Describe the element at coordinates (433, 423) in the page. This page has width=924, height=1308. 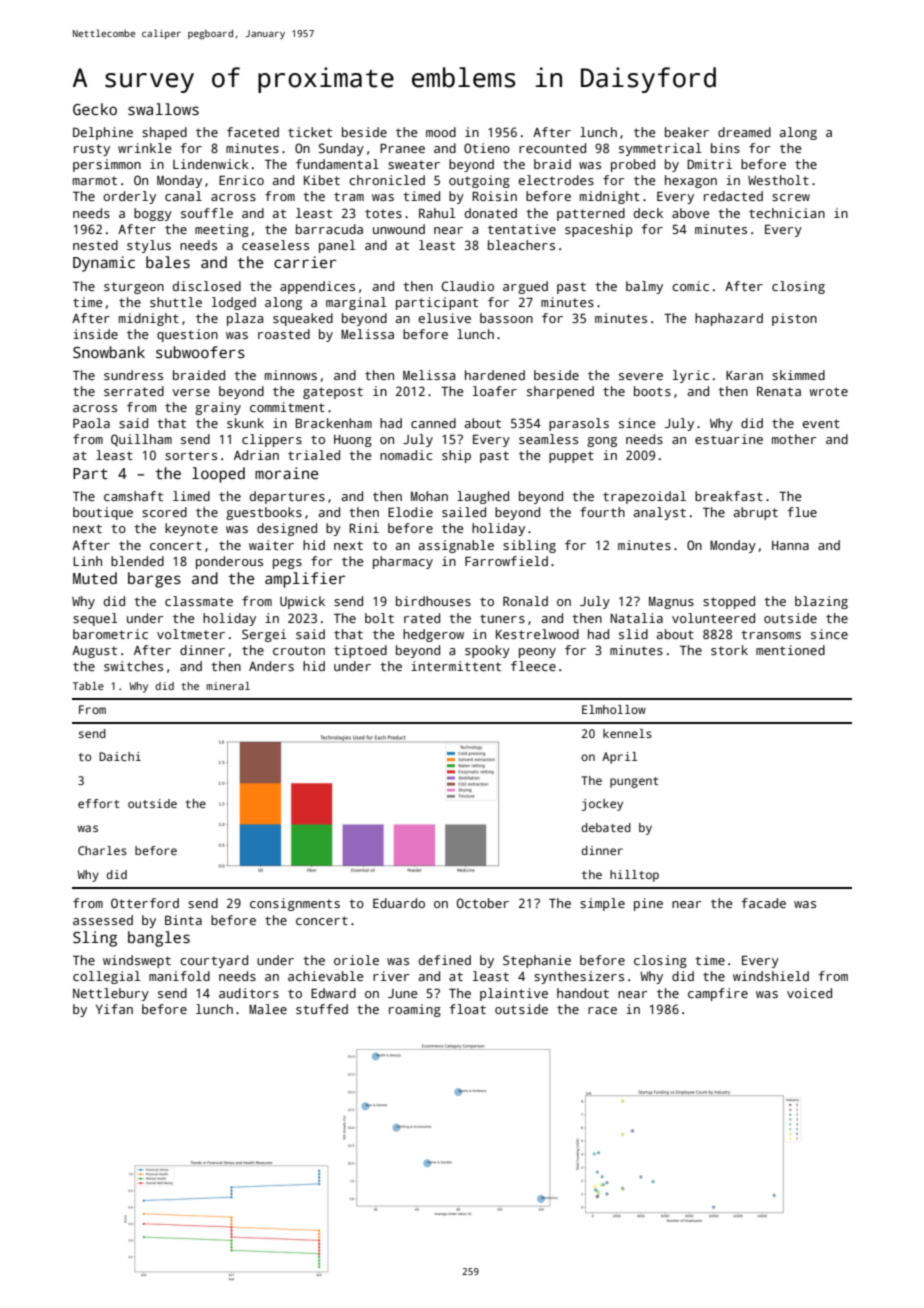
I see `canned` at that location.
